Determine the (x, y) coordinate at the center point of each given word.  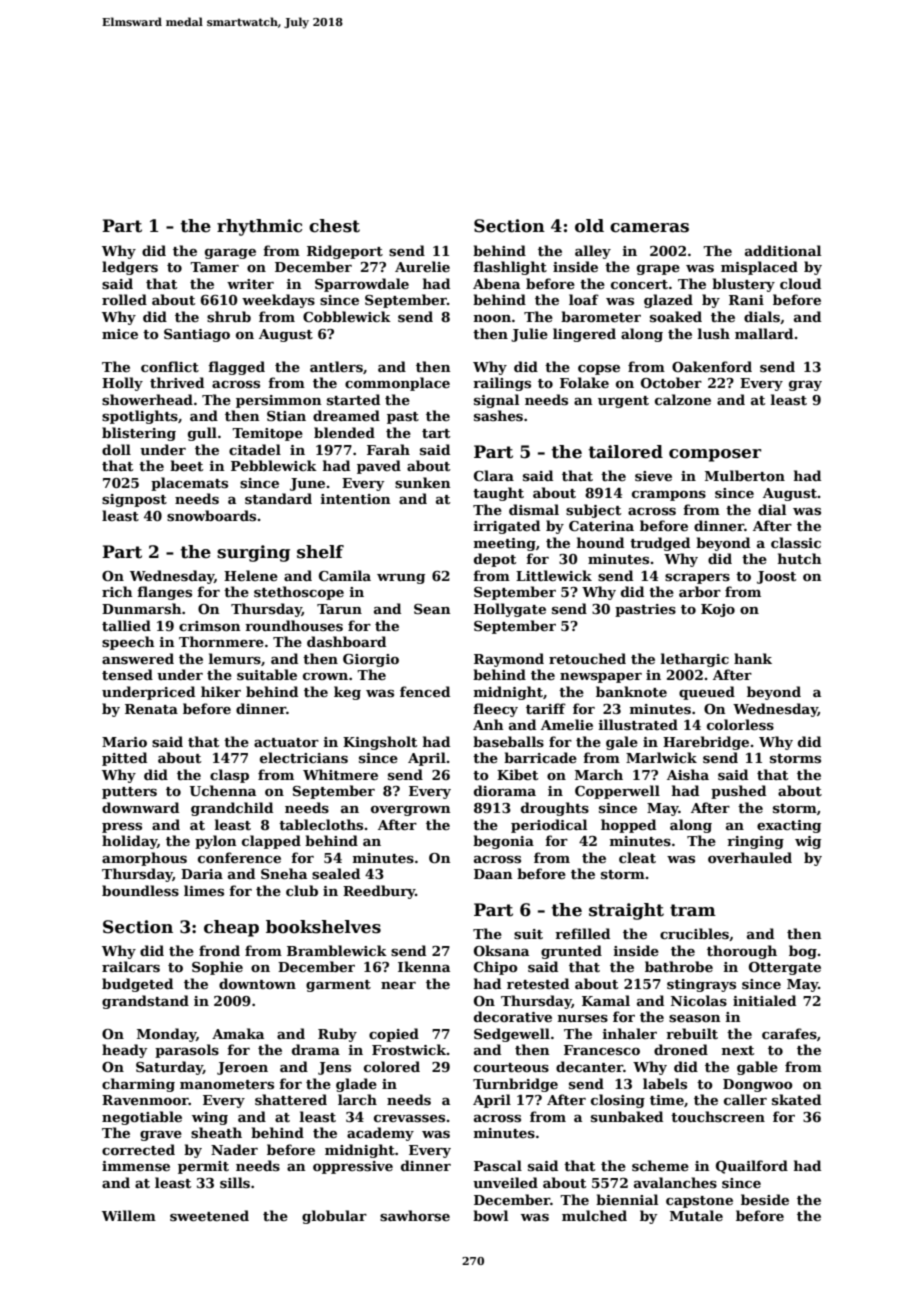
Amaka (238, 1033)
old (589, 226)
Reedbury (379, 892)
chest (334, 226)
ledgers (130, 268)
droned (681, 1049)
